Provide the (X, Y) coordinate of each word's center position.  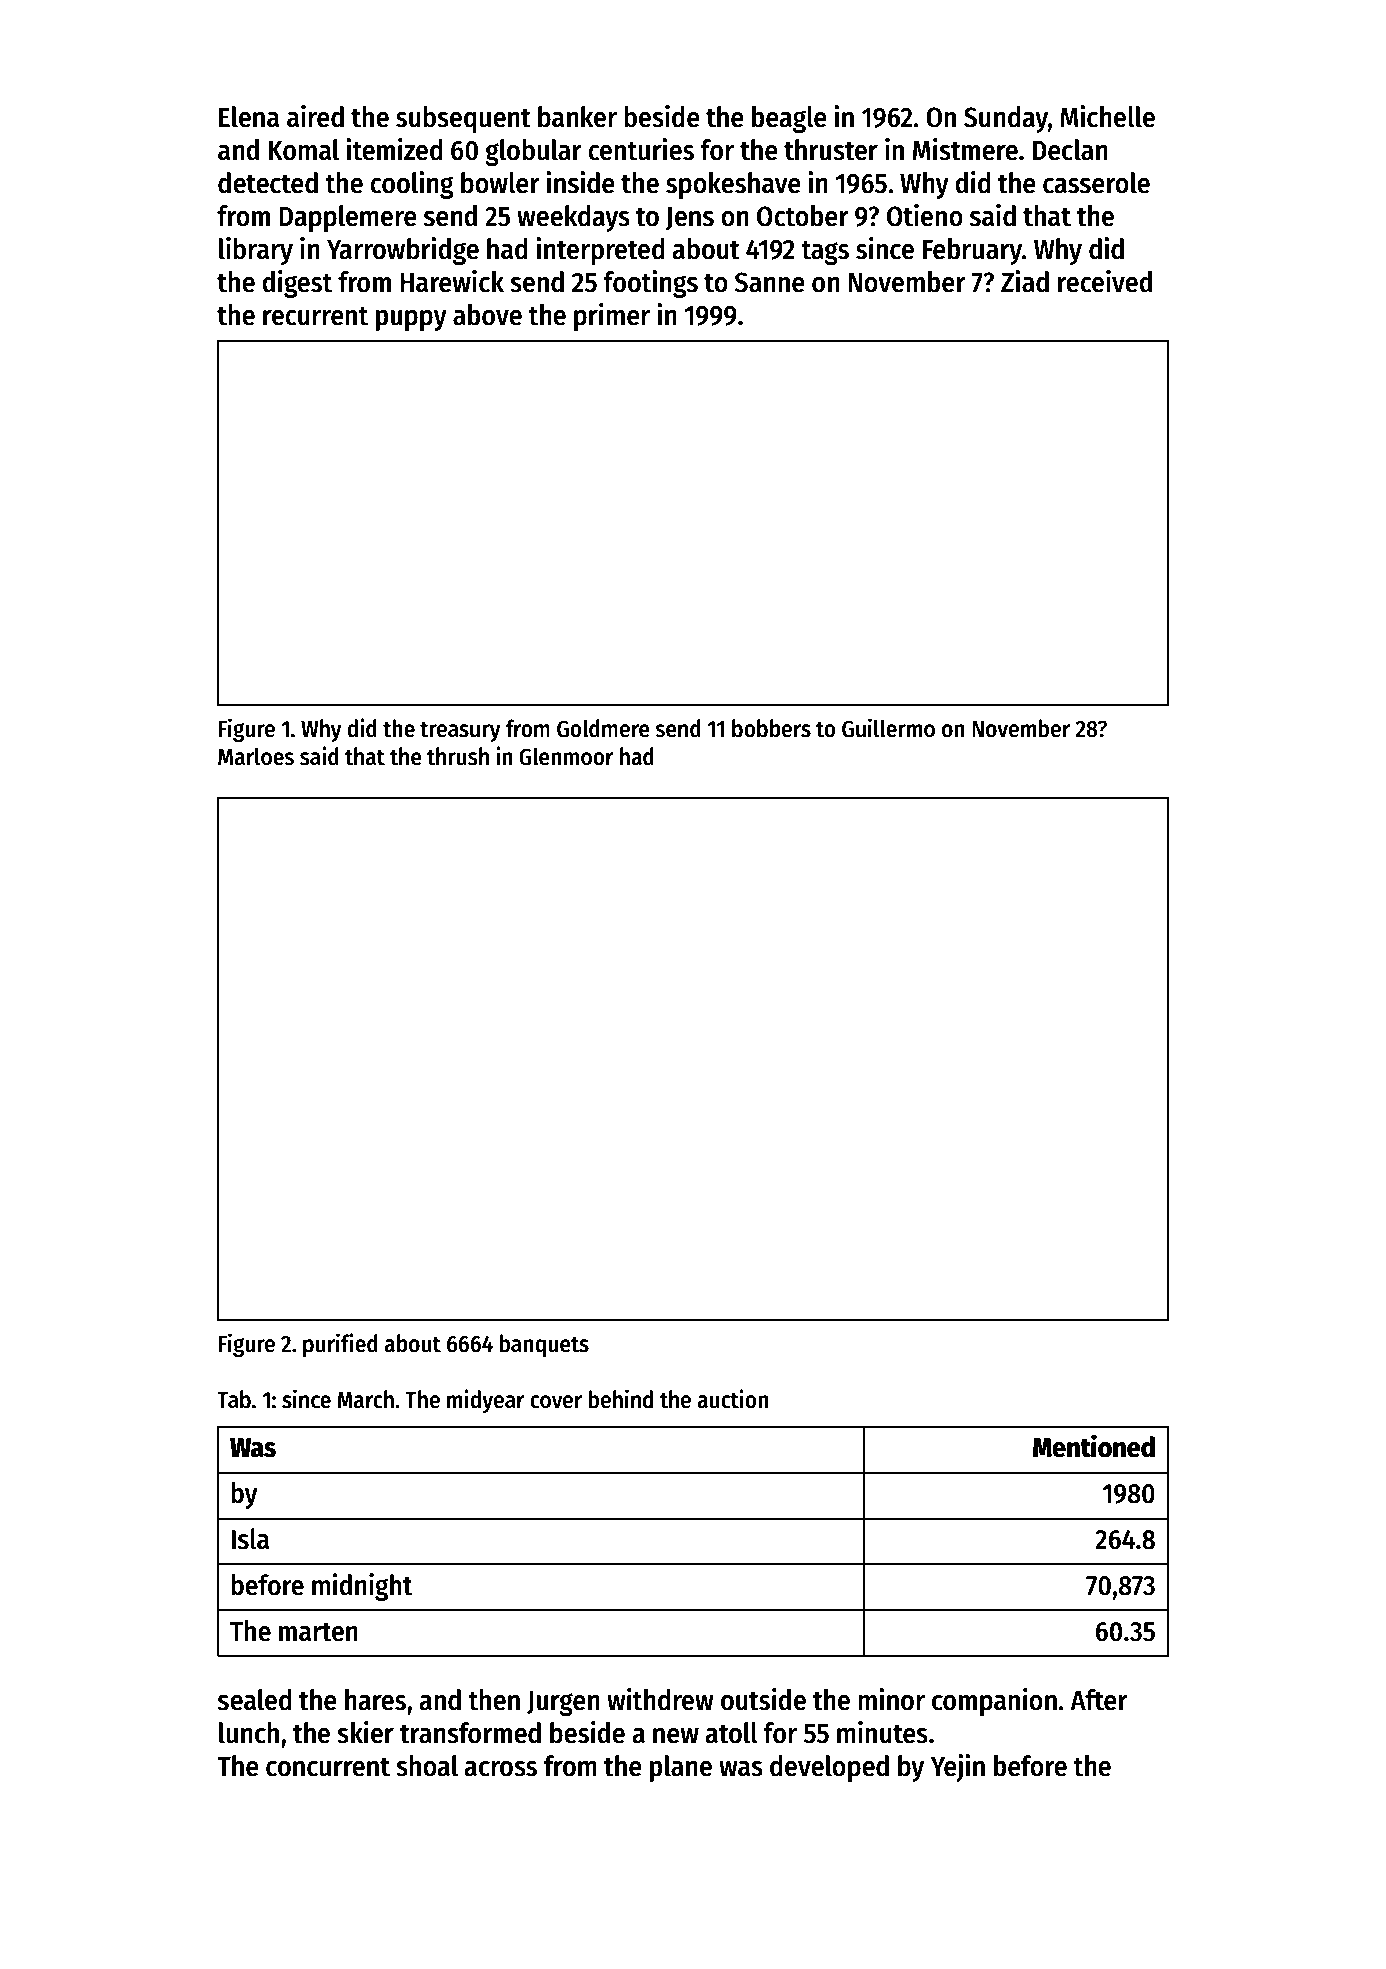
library (256, 251)
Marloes (256, 756)
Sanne (770, 282)
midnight (362, 1587)
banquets (544, 1345)
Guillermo (888, 728)
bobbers (771, 728)
